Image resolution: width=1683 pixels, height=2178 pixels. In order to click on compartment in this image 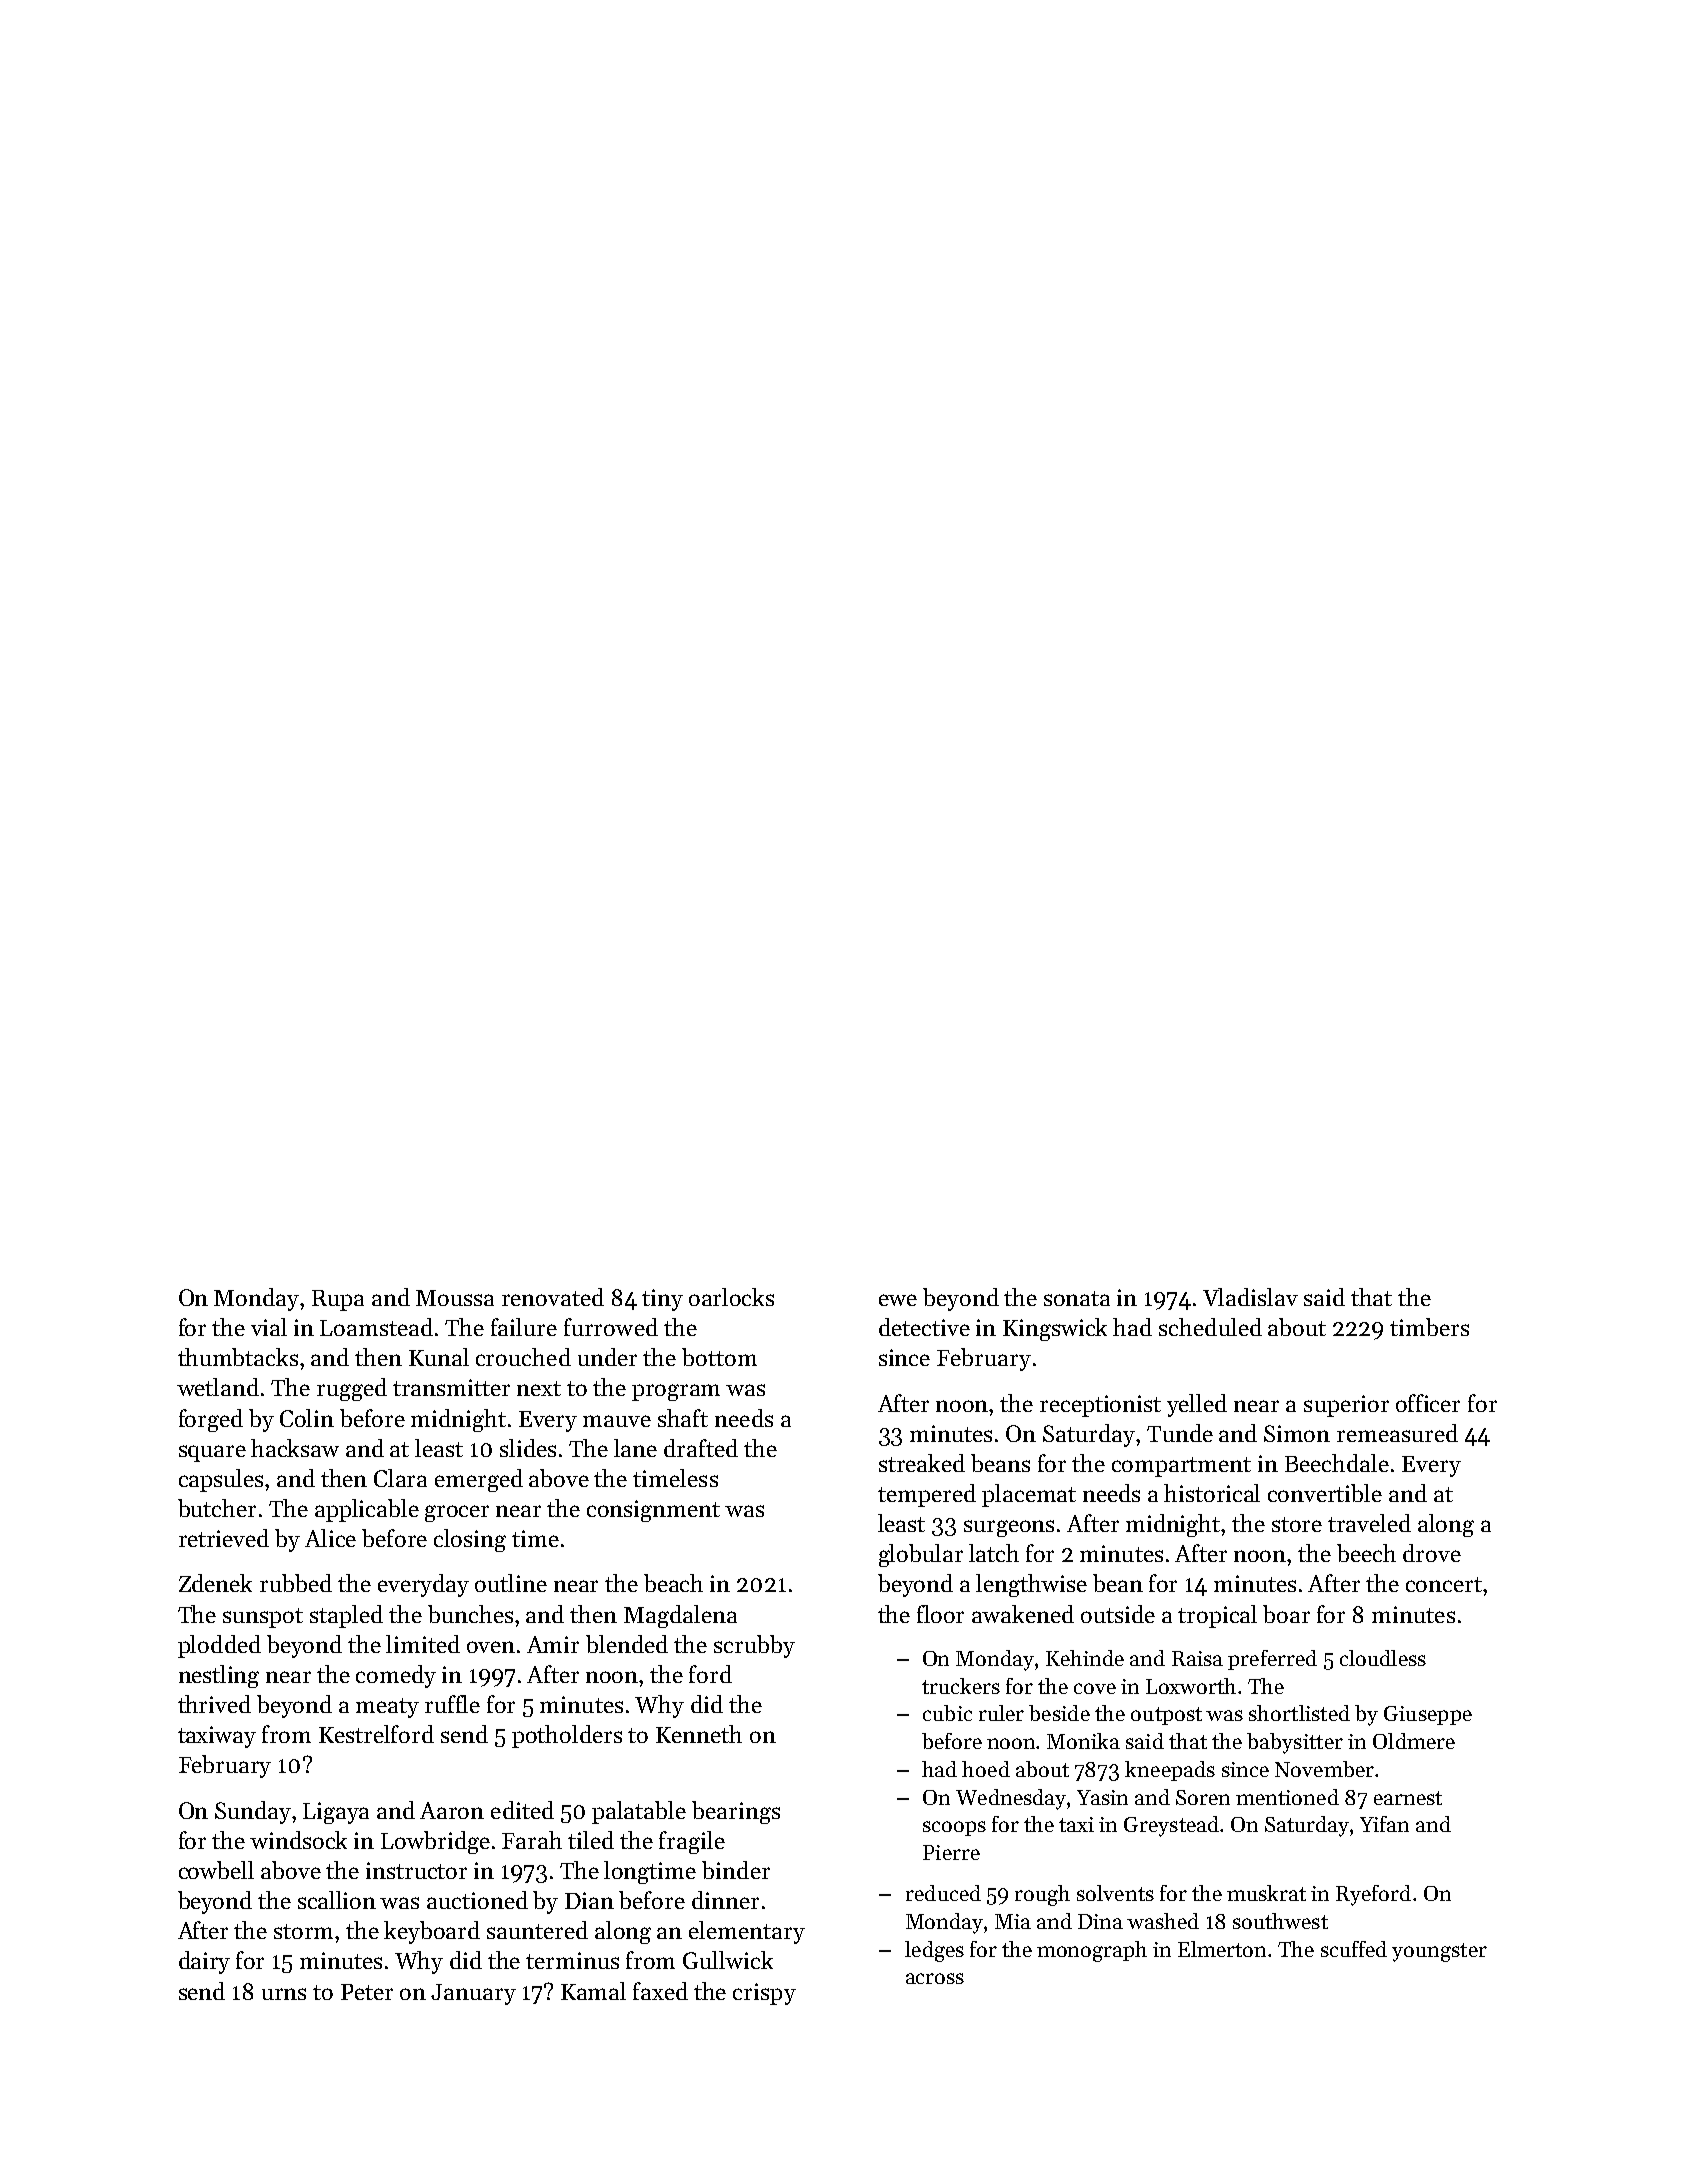, I will do `click(1181, 1467)`.
